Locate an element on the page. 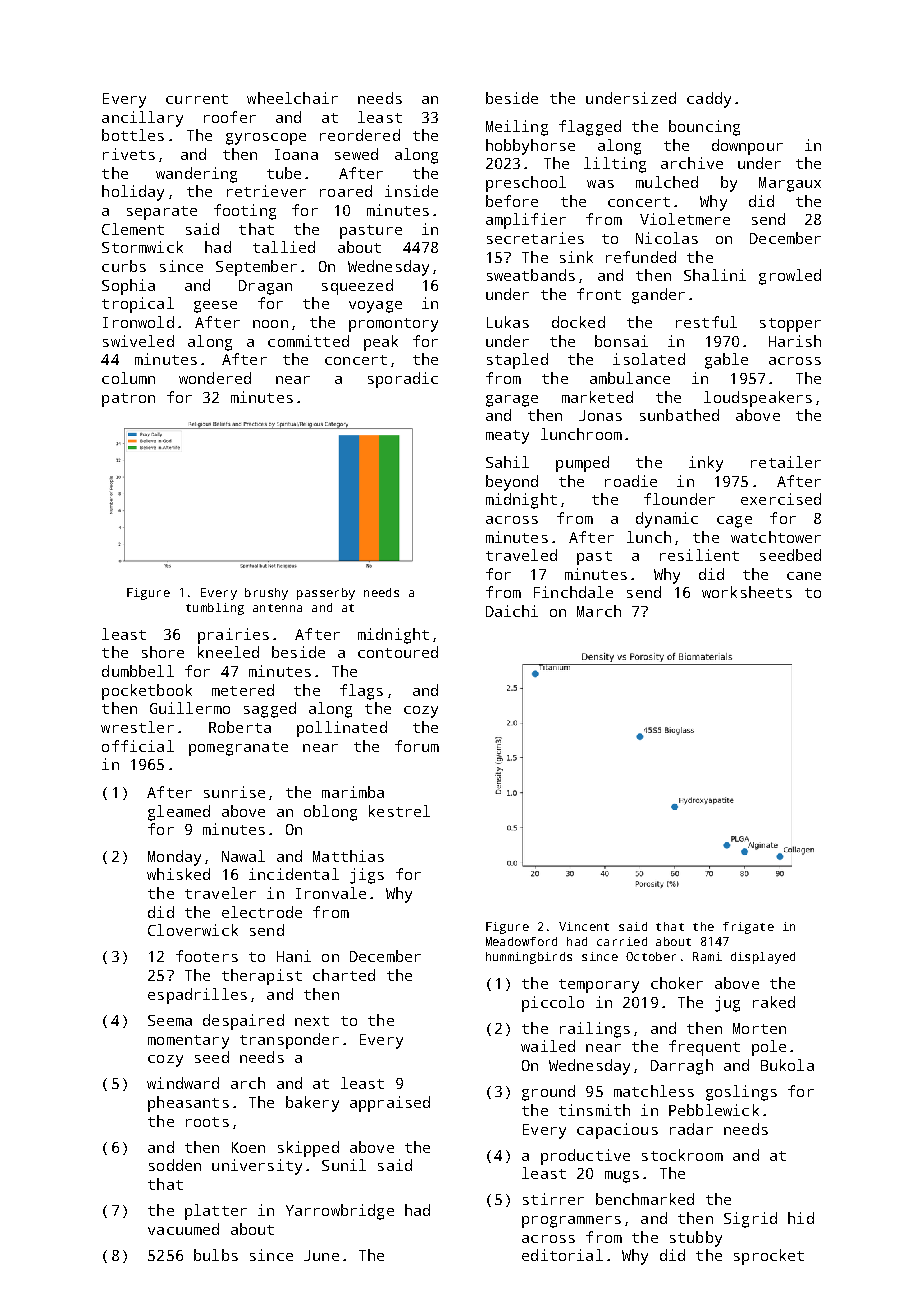 This image has height=1314, width=924. platter is located at coordinates (216, 1212).
